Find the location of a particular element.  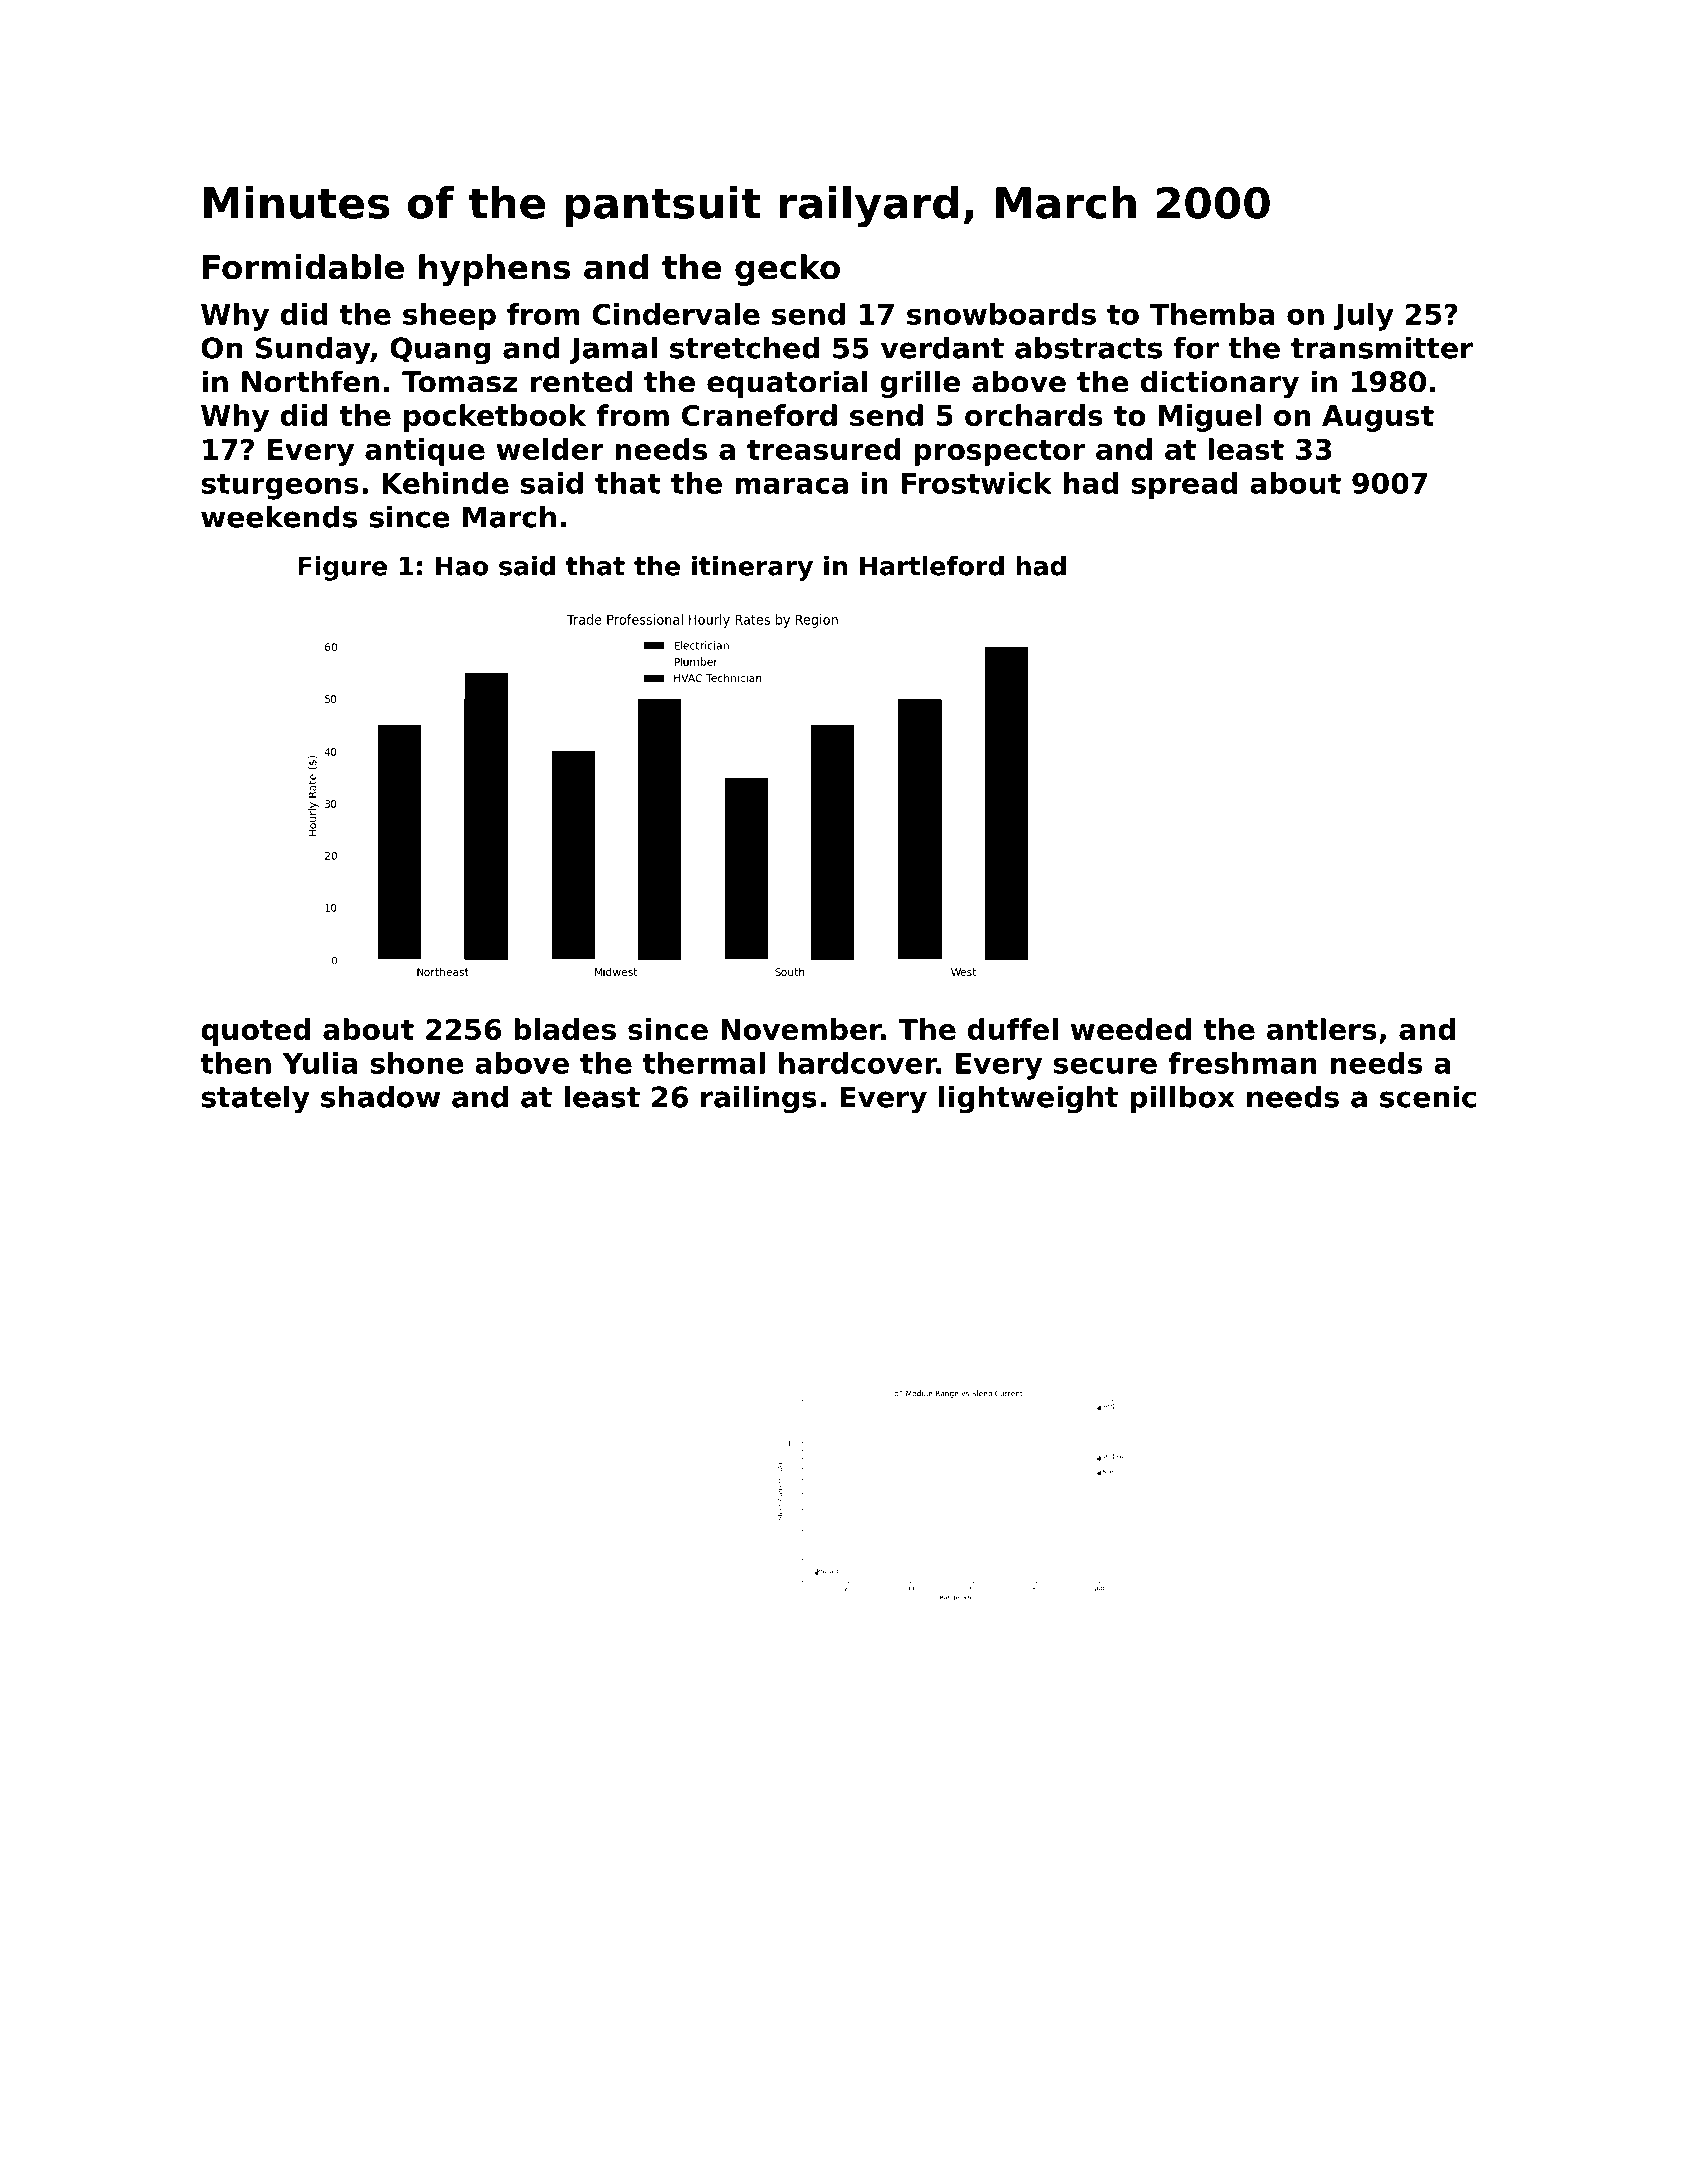

antlers is located at coordinates (1322, 1029).
